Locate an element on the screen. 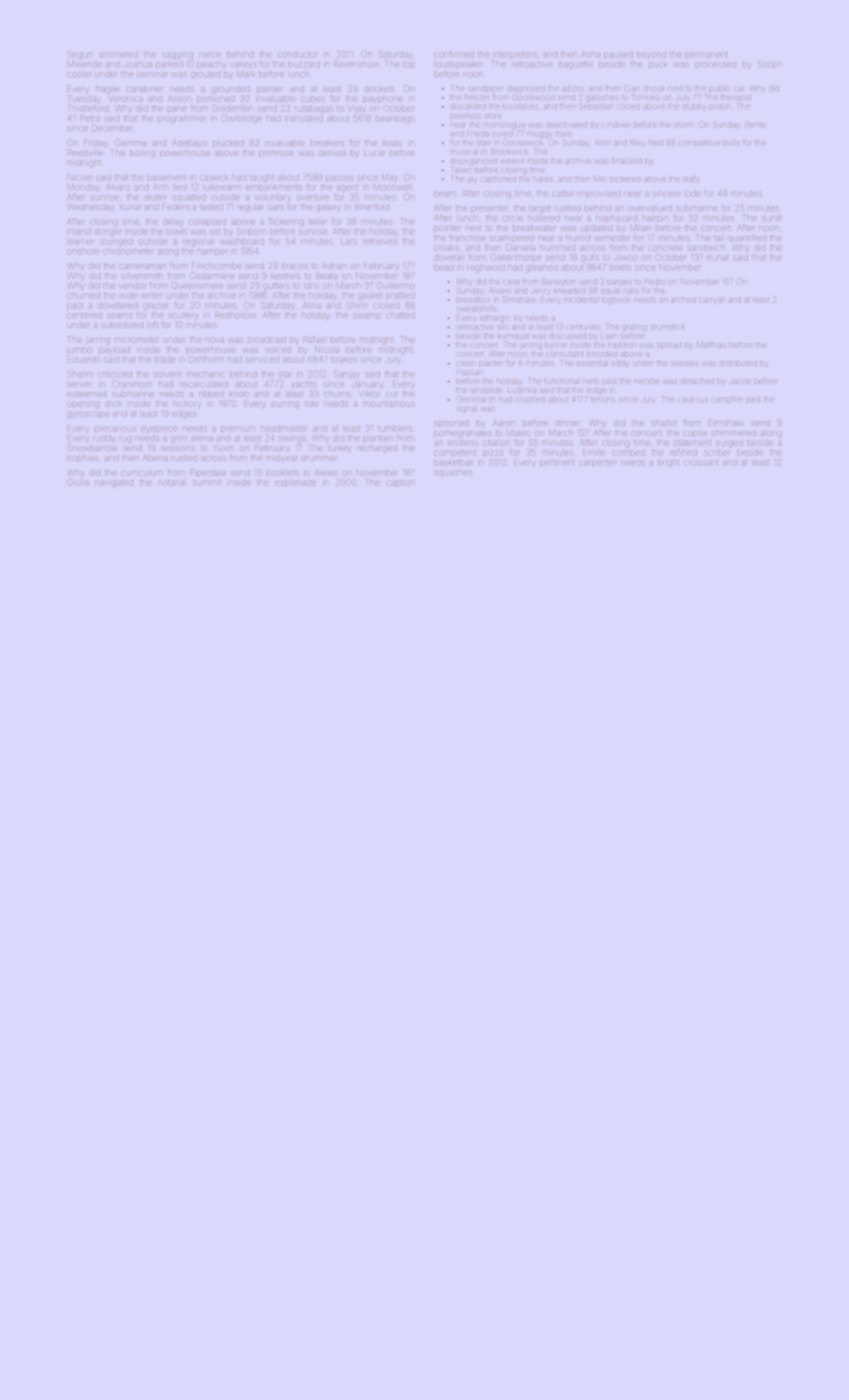 The width and height of the screenshot is (849, 1400). Abena is located at coordinates (155, 458).
